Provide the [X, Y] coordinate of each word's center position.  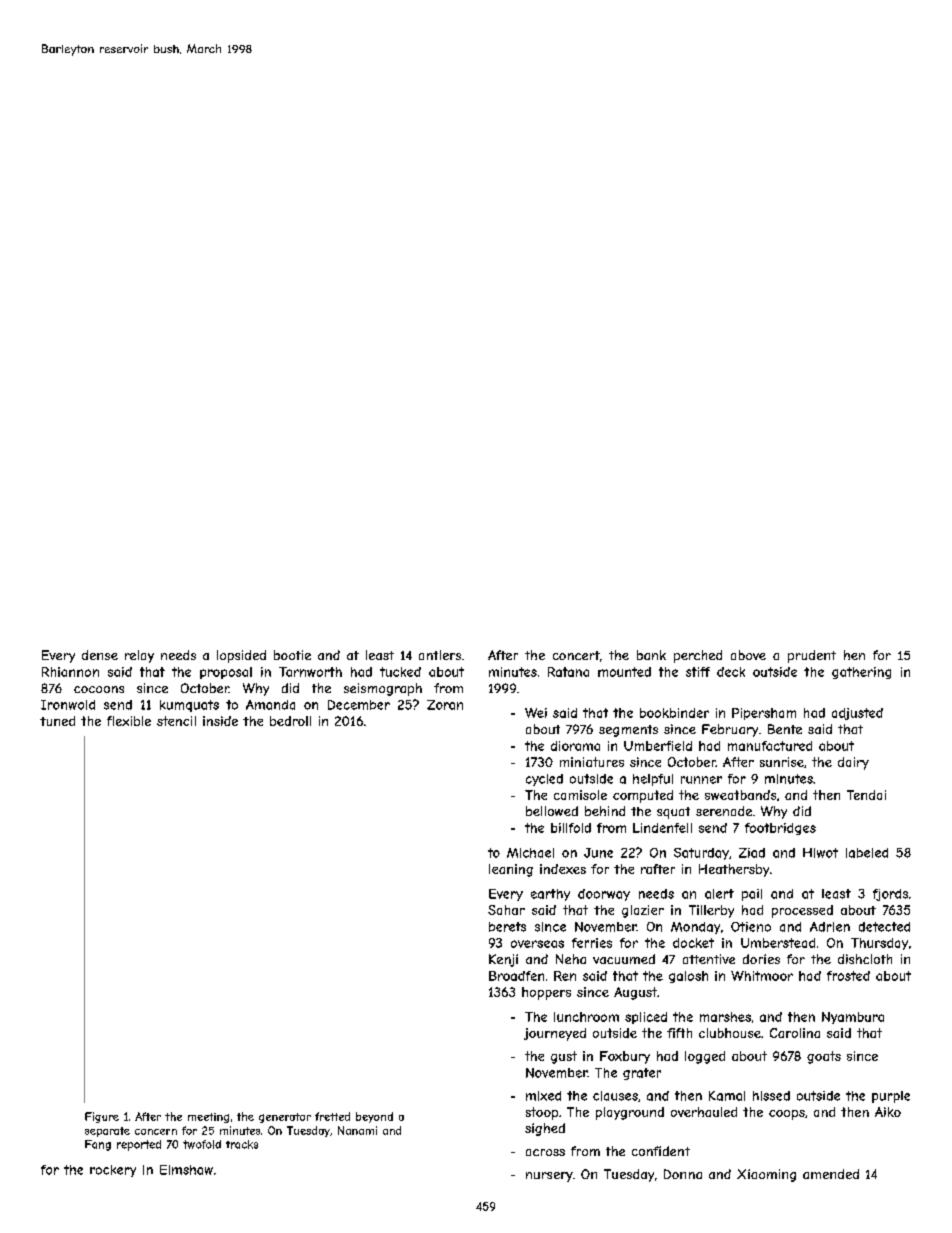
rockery [113, 1171]
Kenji [503, 960]
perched [698, 656]
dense [100, 655]
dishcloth [865, 959]
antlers [440, 655]
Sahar [506, 910]
